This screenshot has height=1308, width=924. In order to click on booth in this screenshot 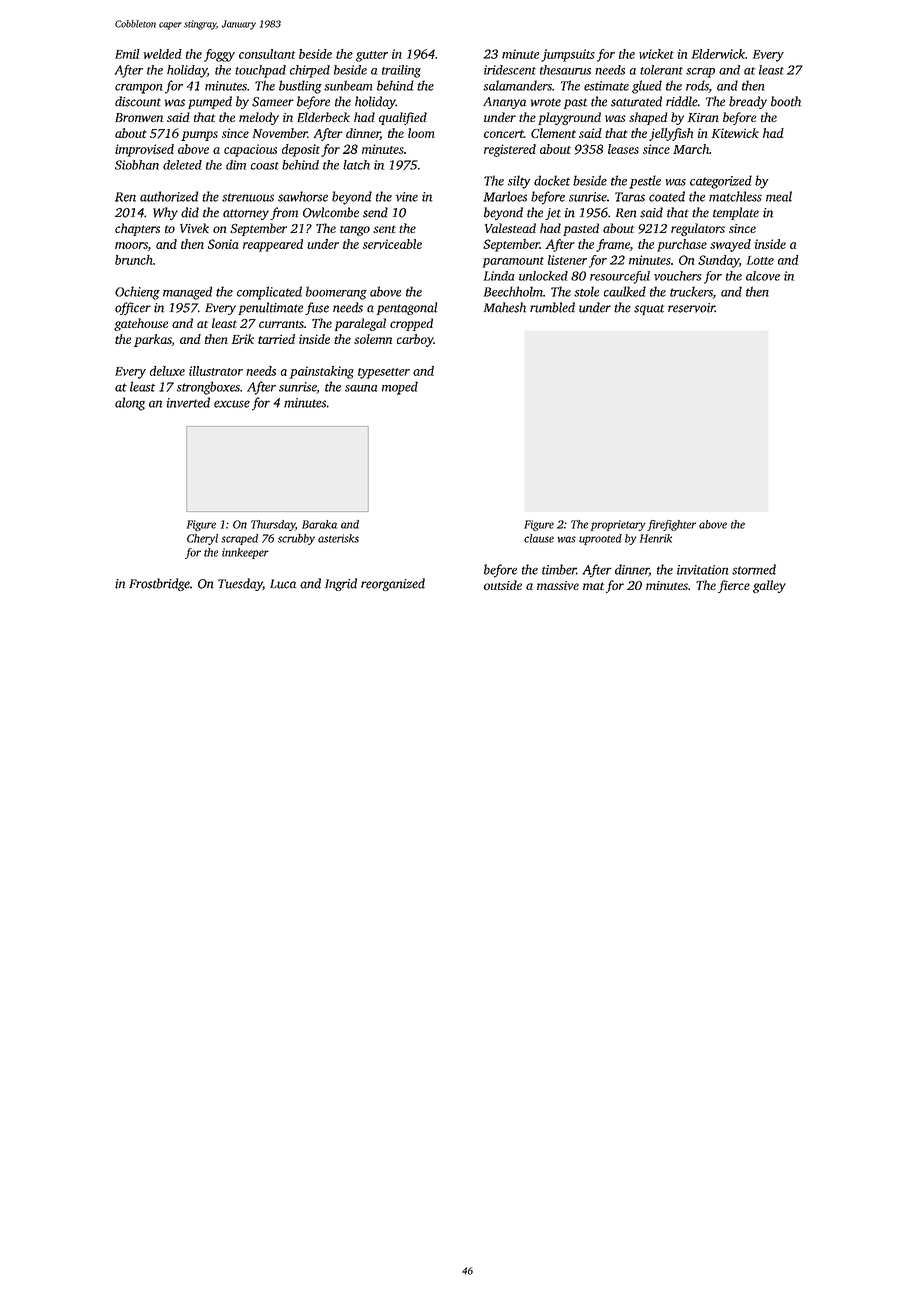, I will do `click(786, 101)`.
